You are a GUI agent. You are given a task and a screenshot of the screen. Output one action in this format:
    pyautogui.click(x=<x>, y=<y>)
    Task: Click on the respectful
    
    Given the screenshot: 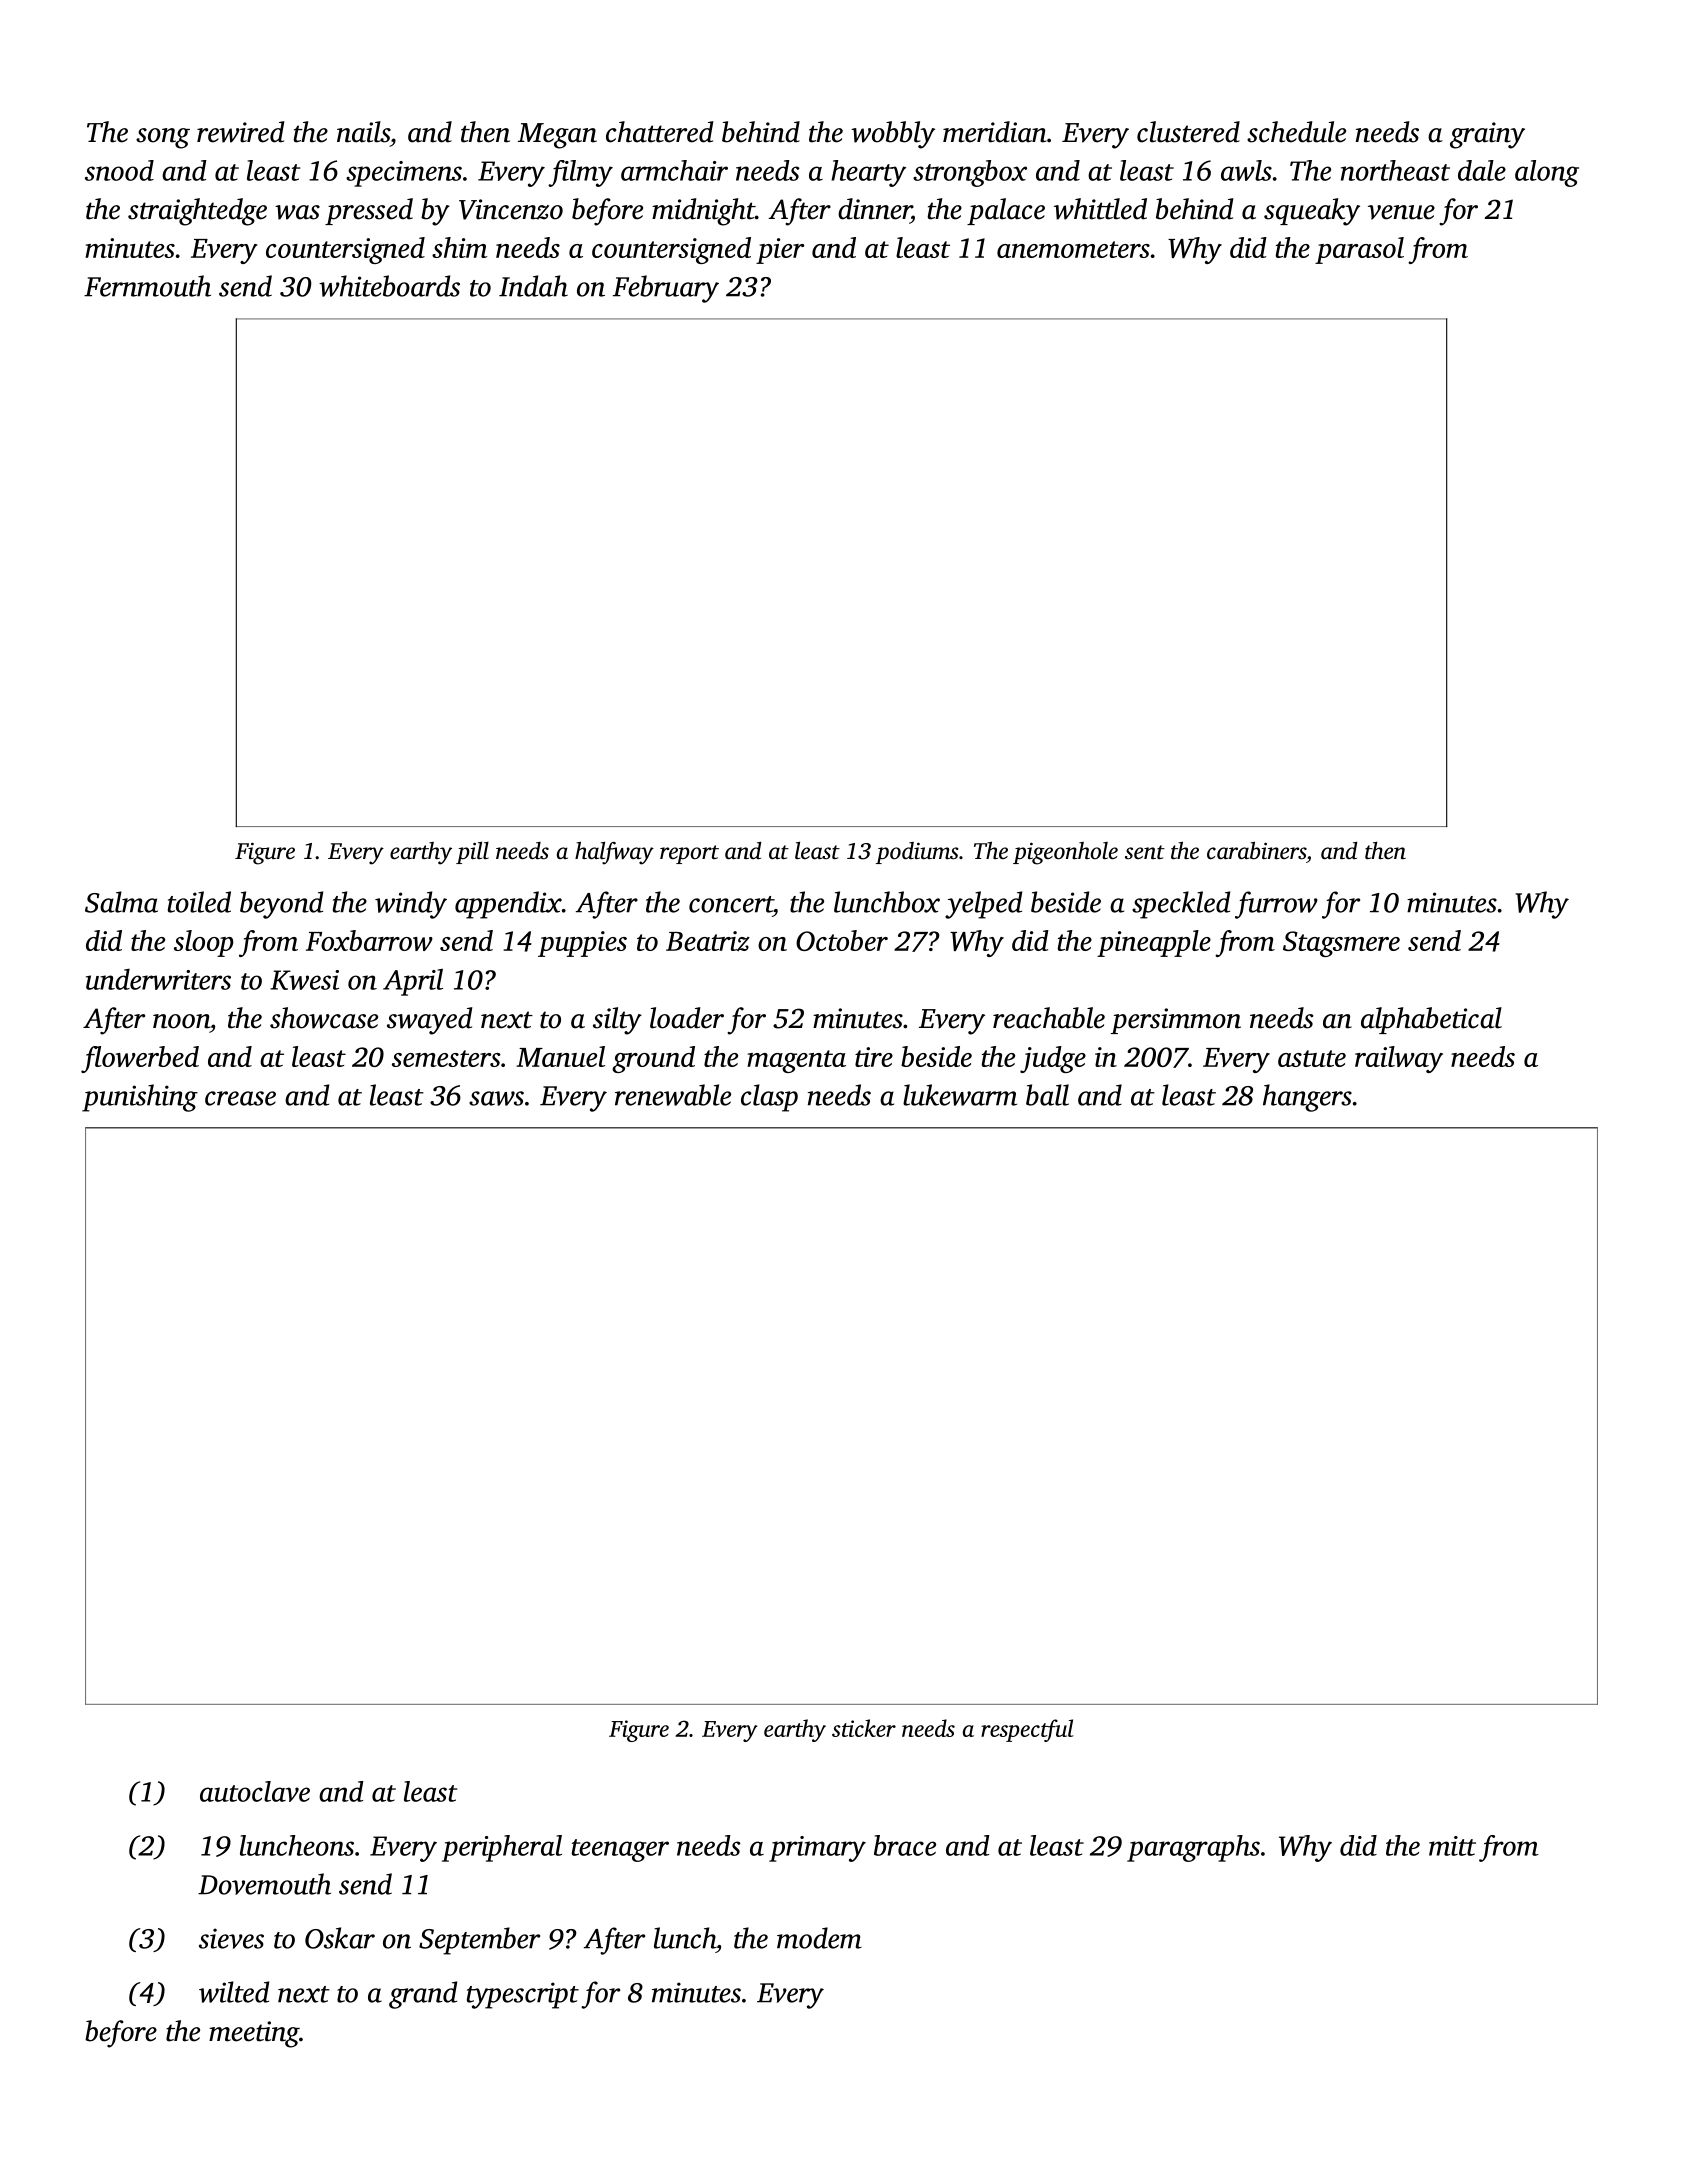 What is the action you would take?
    pyautogui.click(x=1027, y=1730)
